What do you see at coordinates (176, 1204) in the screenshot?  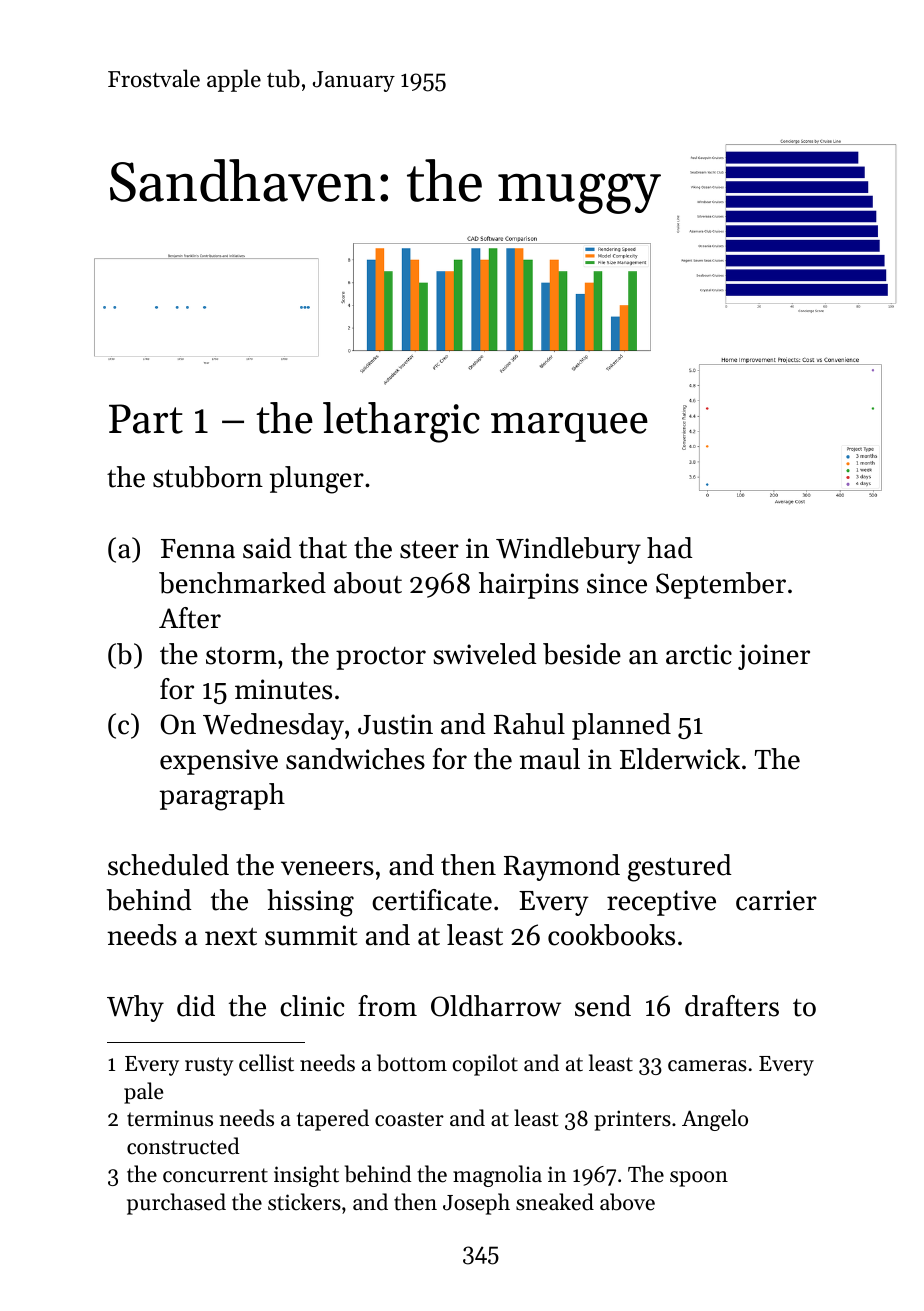 I see `purchased` at bounding box center [176, 1204].
